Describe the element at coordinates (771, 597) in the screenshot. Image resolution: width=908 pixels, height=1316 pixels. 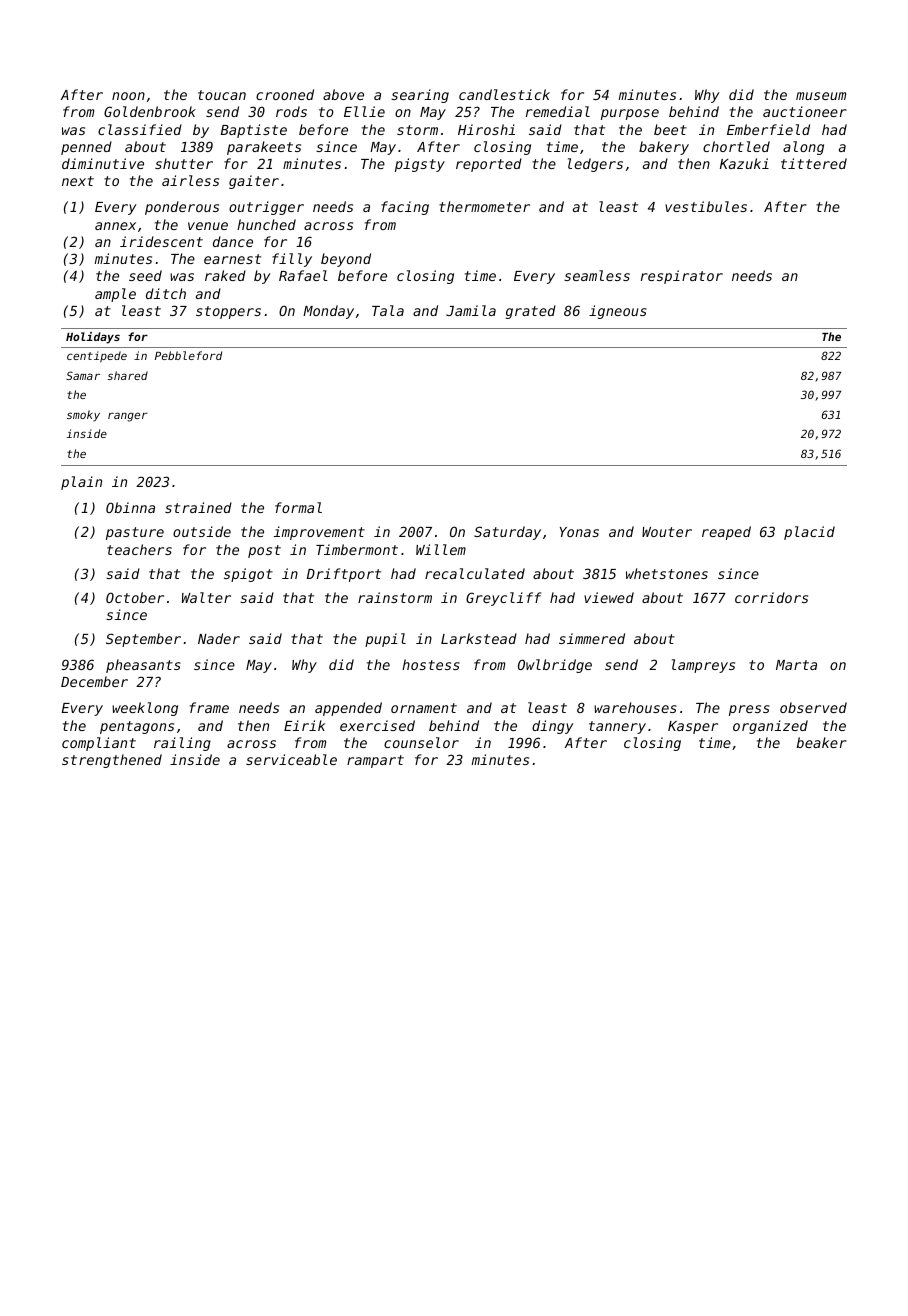
I see `corridors` at that location.
